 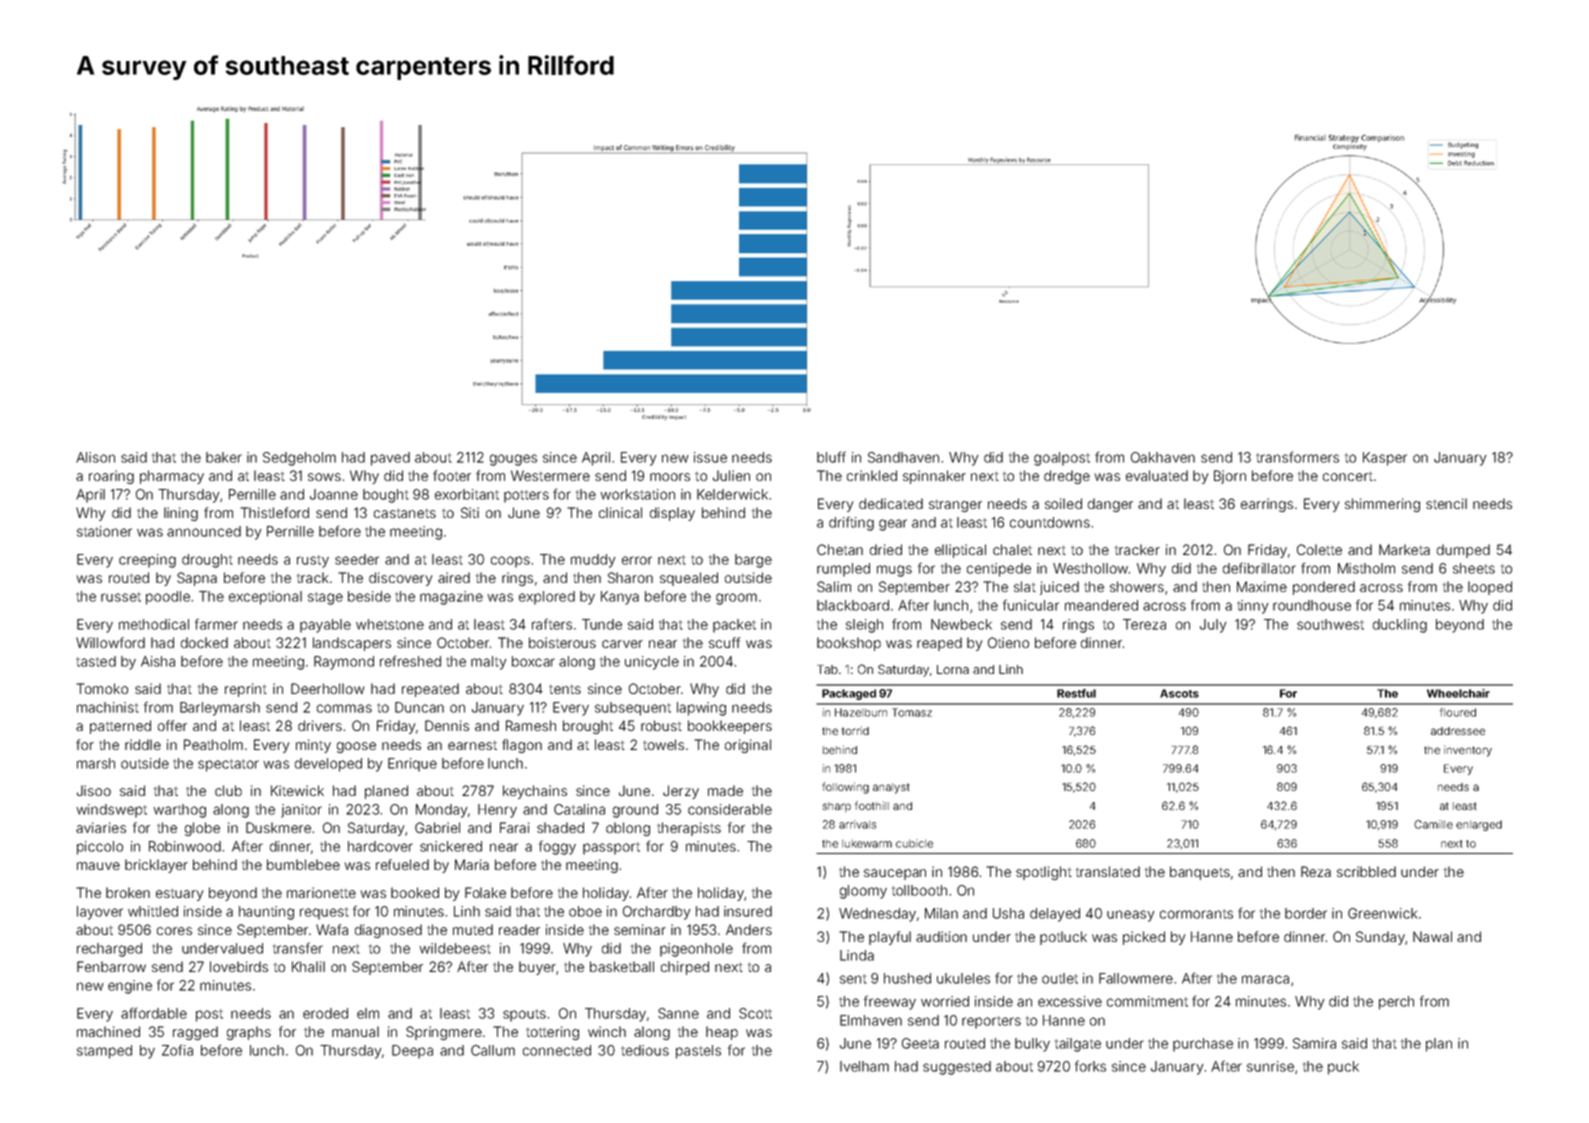 I want to click on torrid, so click(x=855, y=730).
